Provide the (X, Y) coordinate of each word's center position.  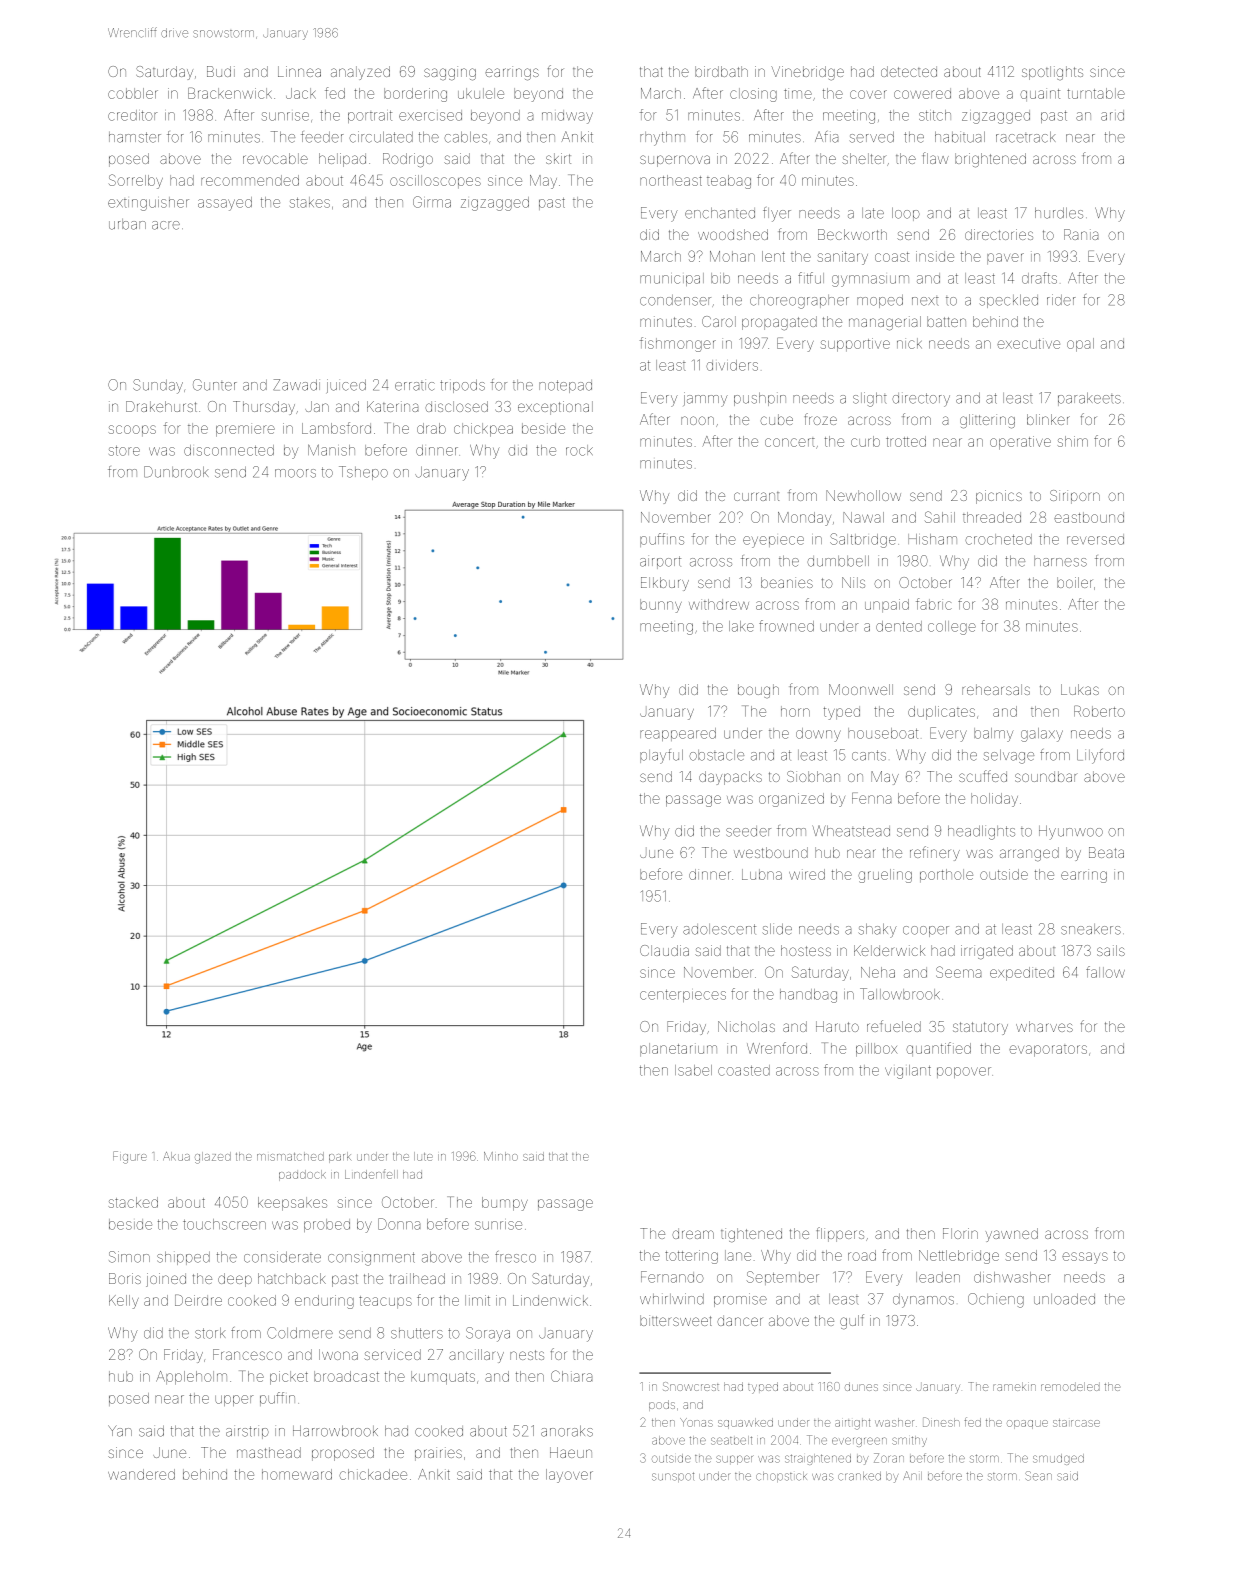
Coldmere (300, 1333)
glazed (213, 1158)
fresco (515, 1257)
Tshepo (363, 473)
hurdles (1059, 213)
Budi (221, 71)
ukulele (481, 93)
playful (661, 756)
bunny (661, 606)
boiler (1074, 582)
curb (865, 441)
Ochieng (996, 1300)
